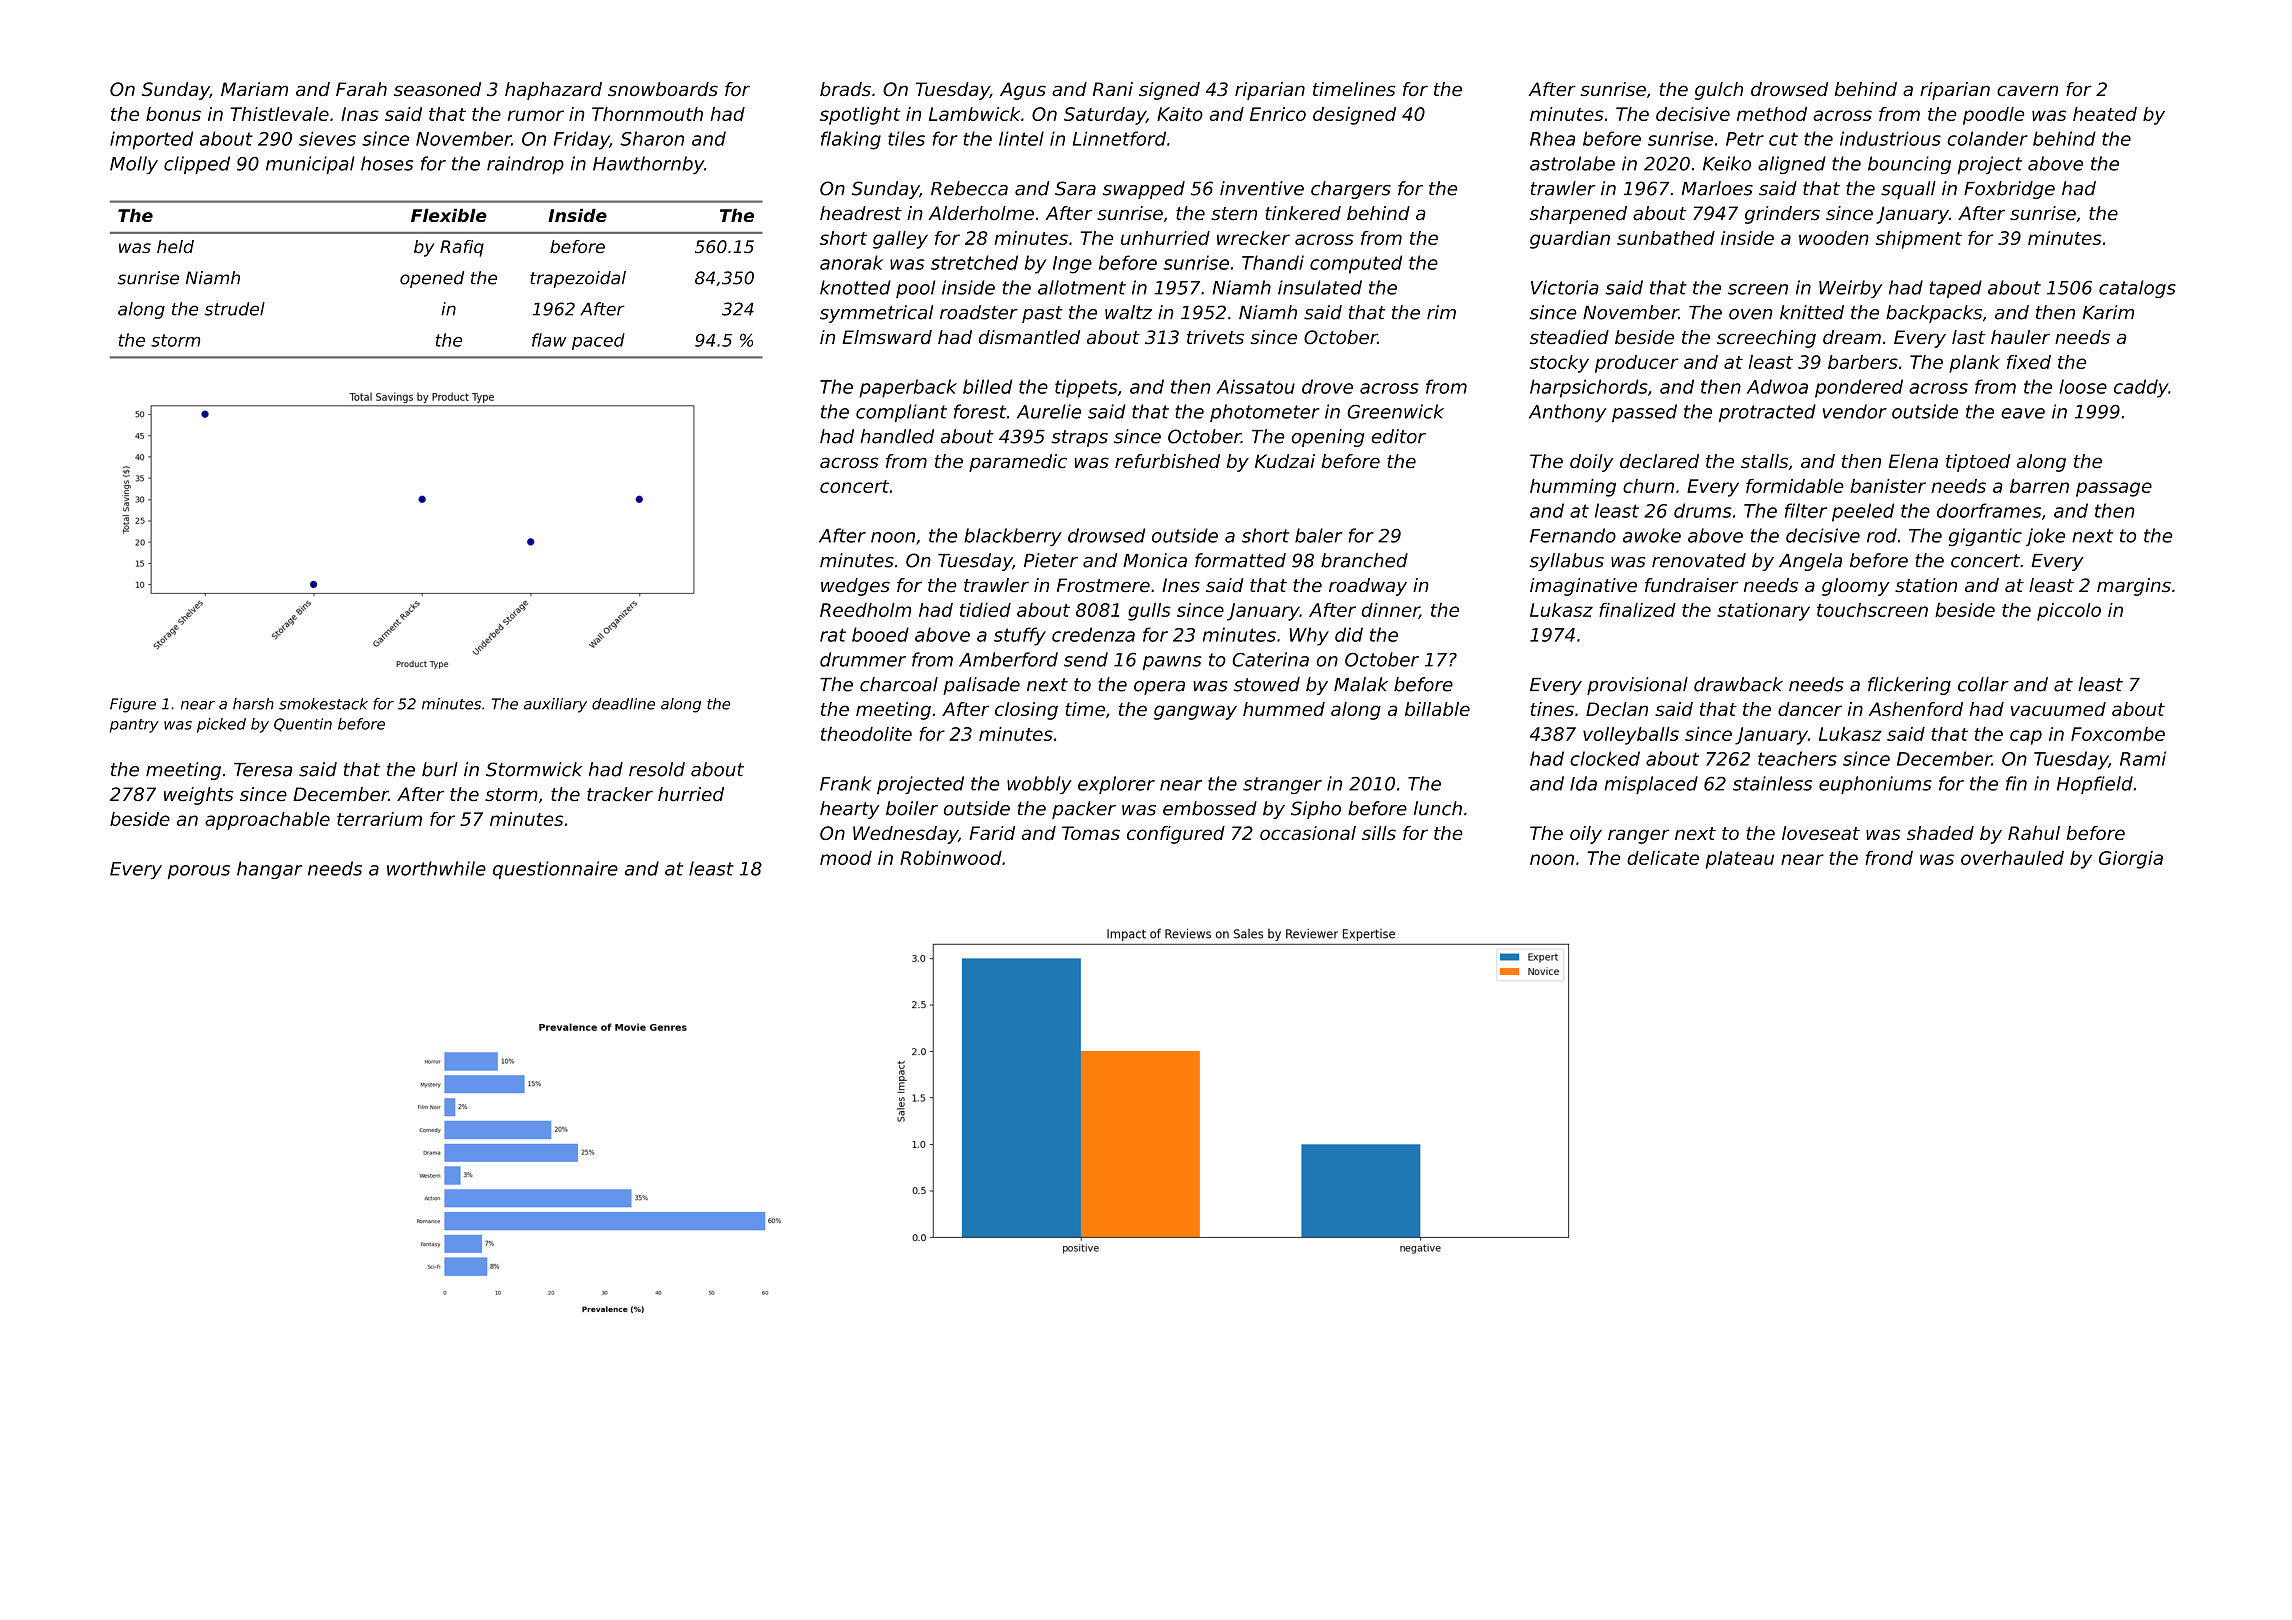 Image resolution: width=2292 pixels, height=1620 pixels. I want to click on chargers, so click(1351, 190).
